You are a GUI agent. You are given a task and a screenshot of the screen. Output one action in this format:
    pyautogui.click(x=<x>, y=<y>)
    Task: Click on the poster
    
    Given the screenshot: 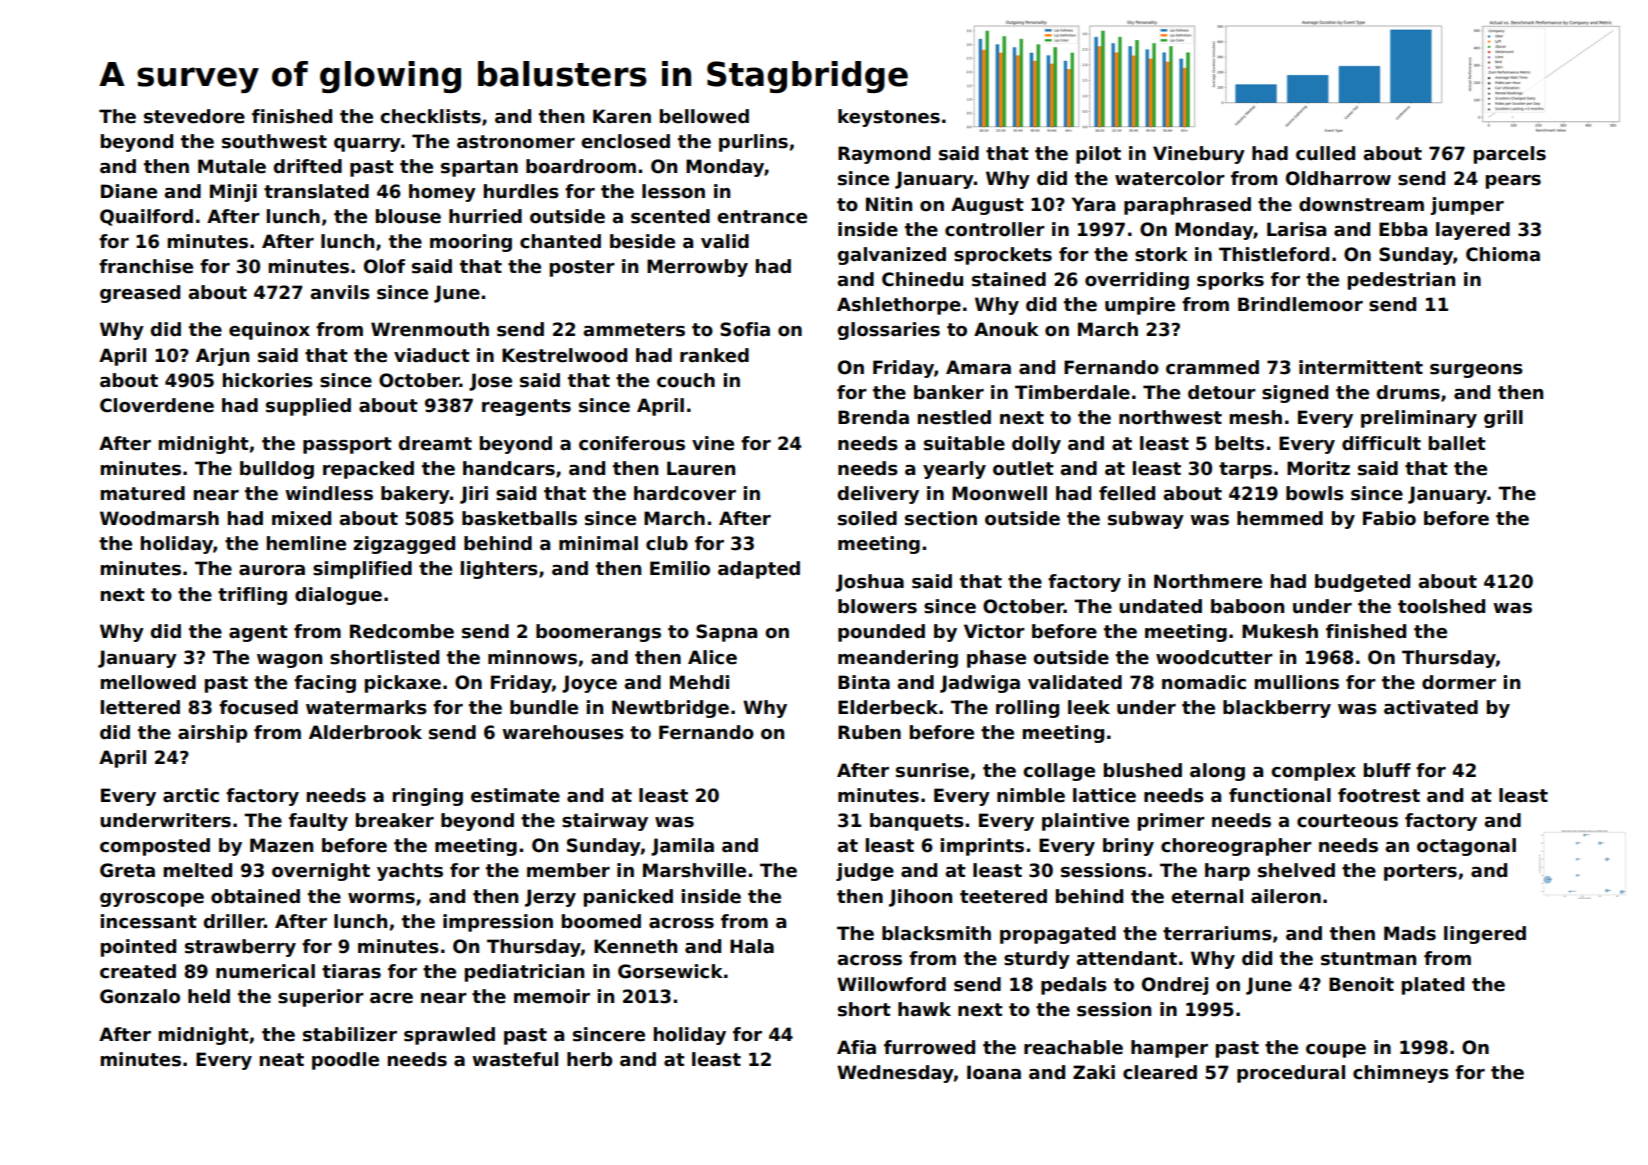 What is the action you would take?
    pyautogui.click(x=582, y=268)
